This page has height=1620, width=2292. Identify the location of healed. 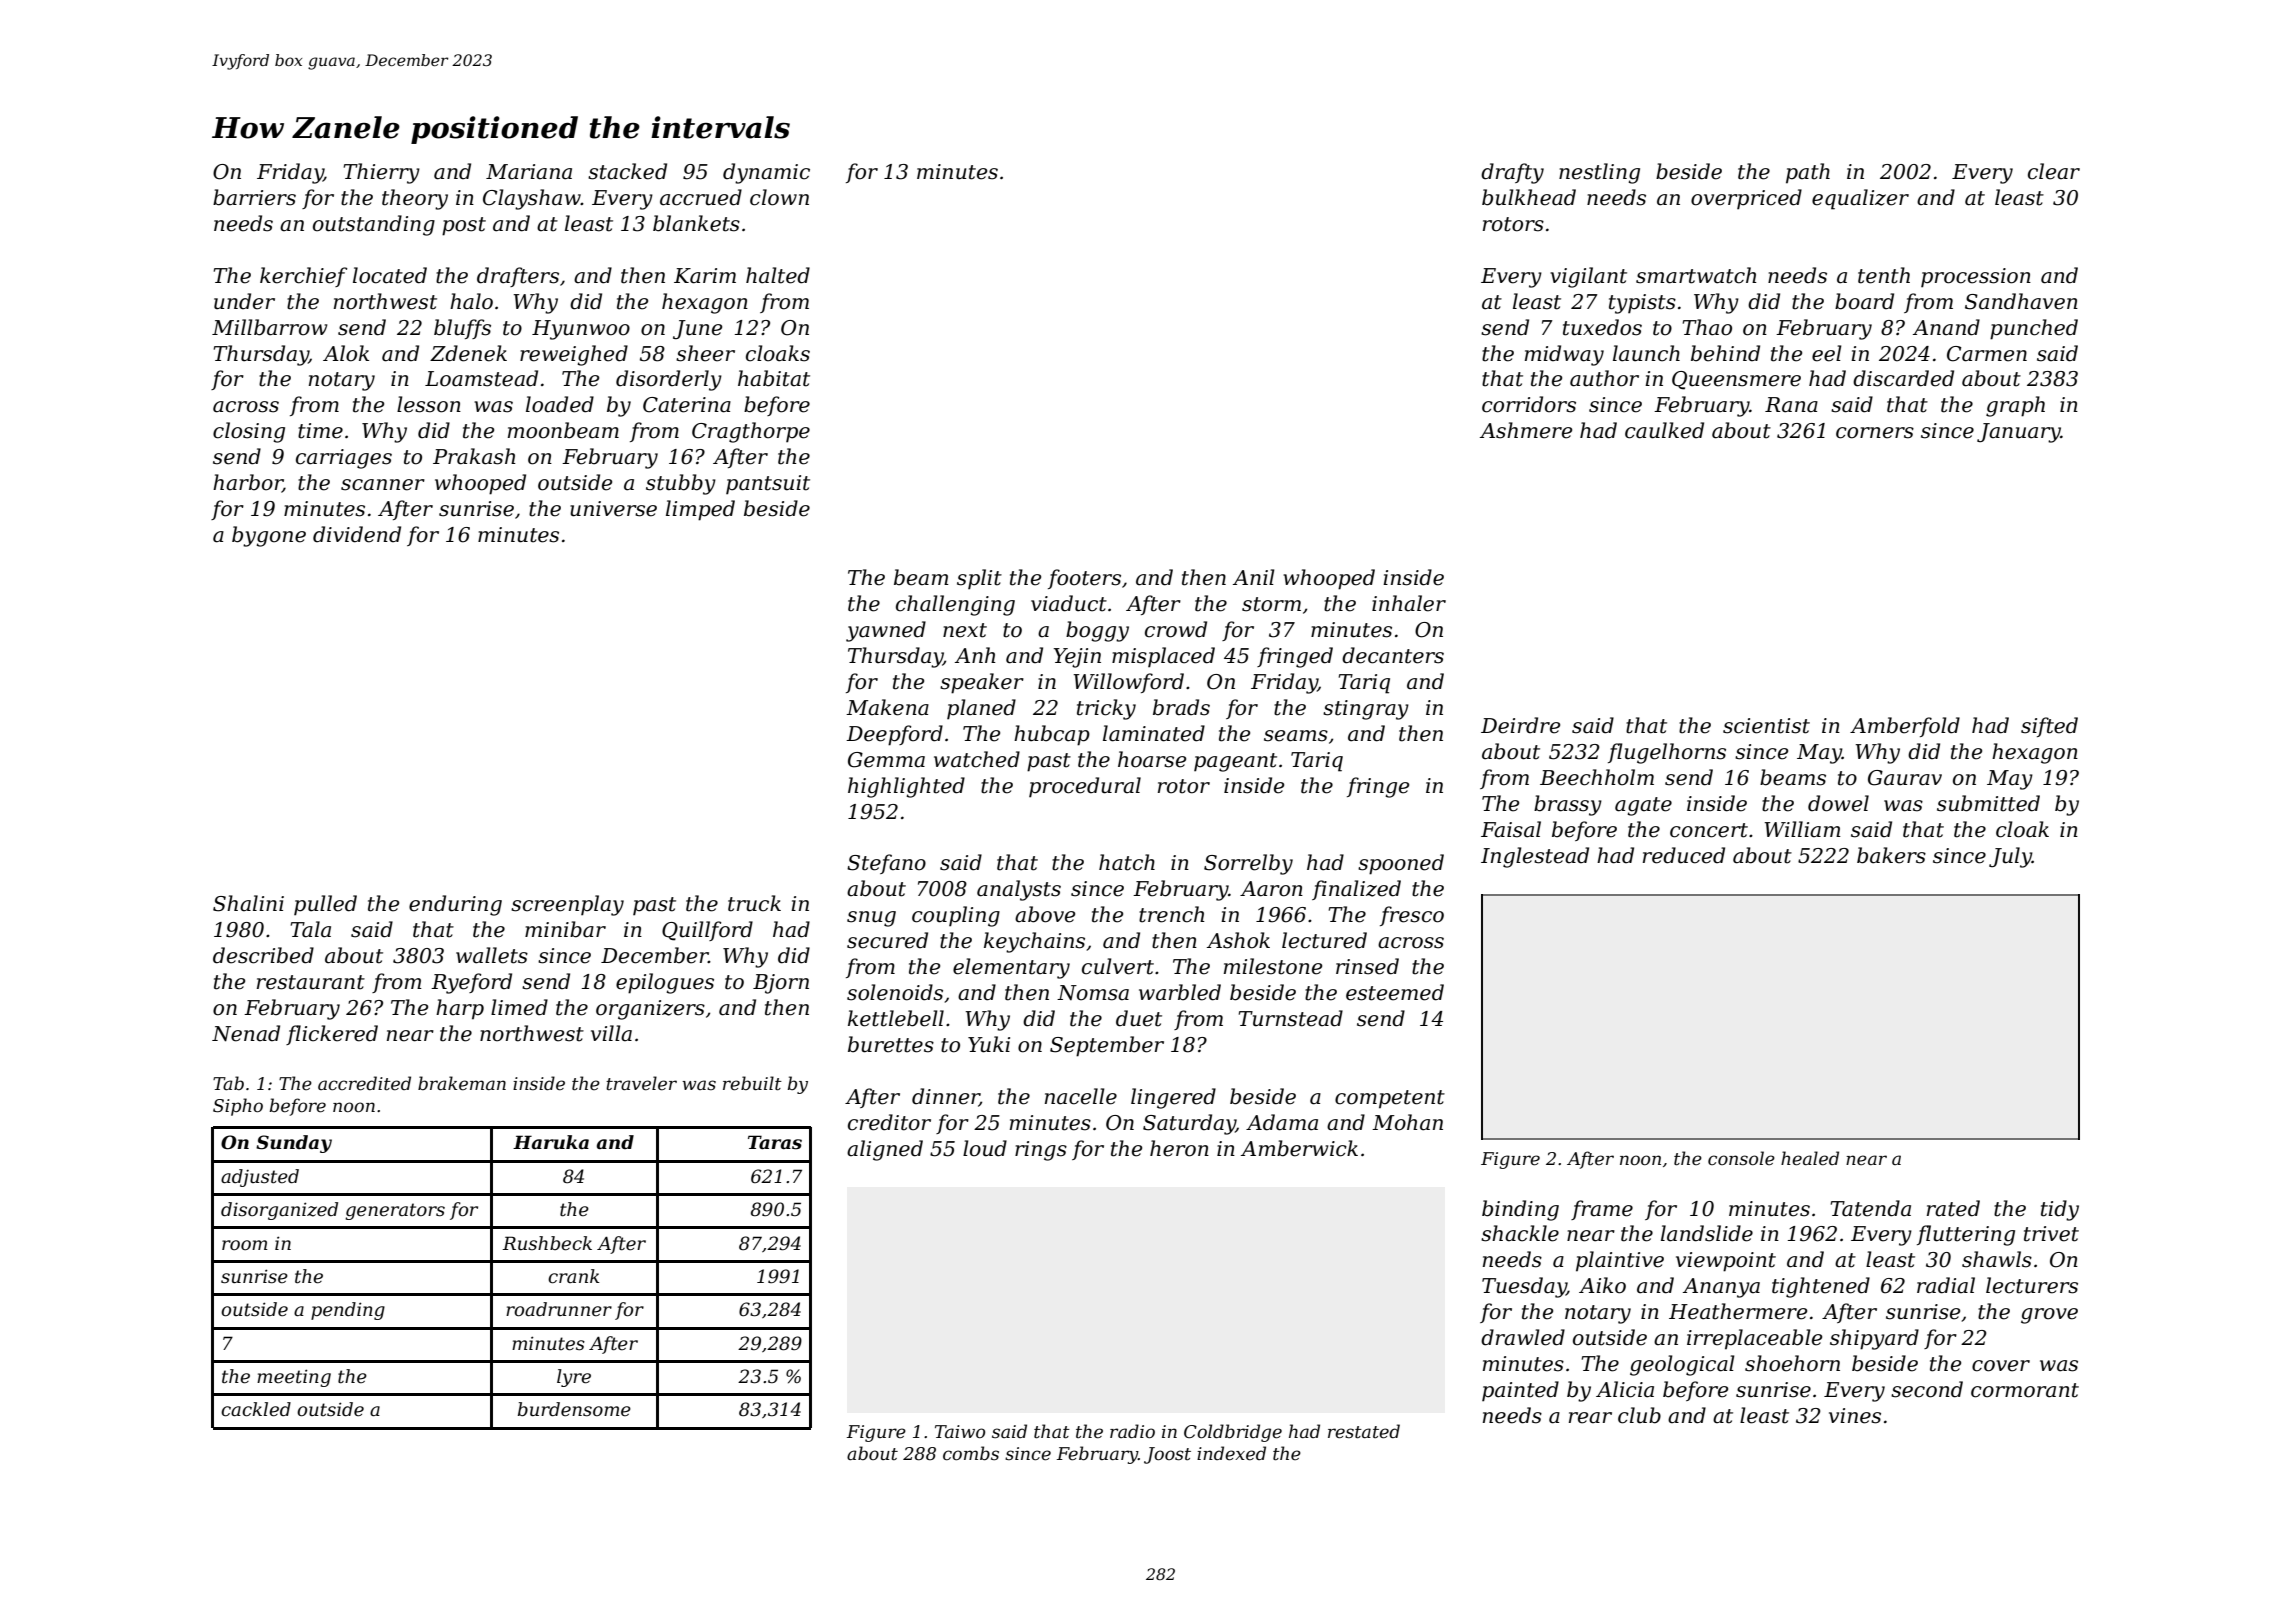
(1810, 1158).
